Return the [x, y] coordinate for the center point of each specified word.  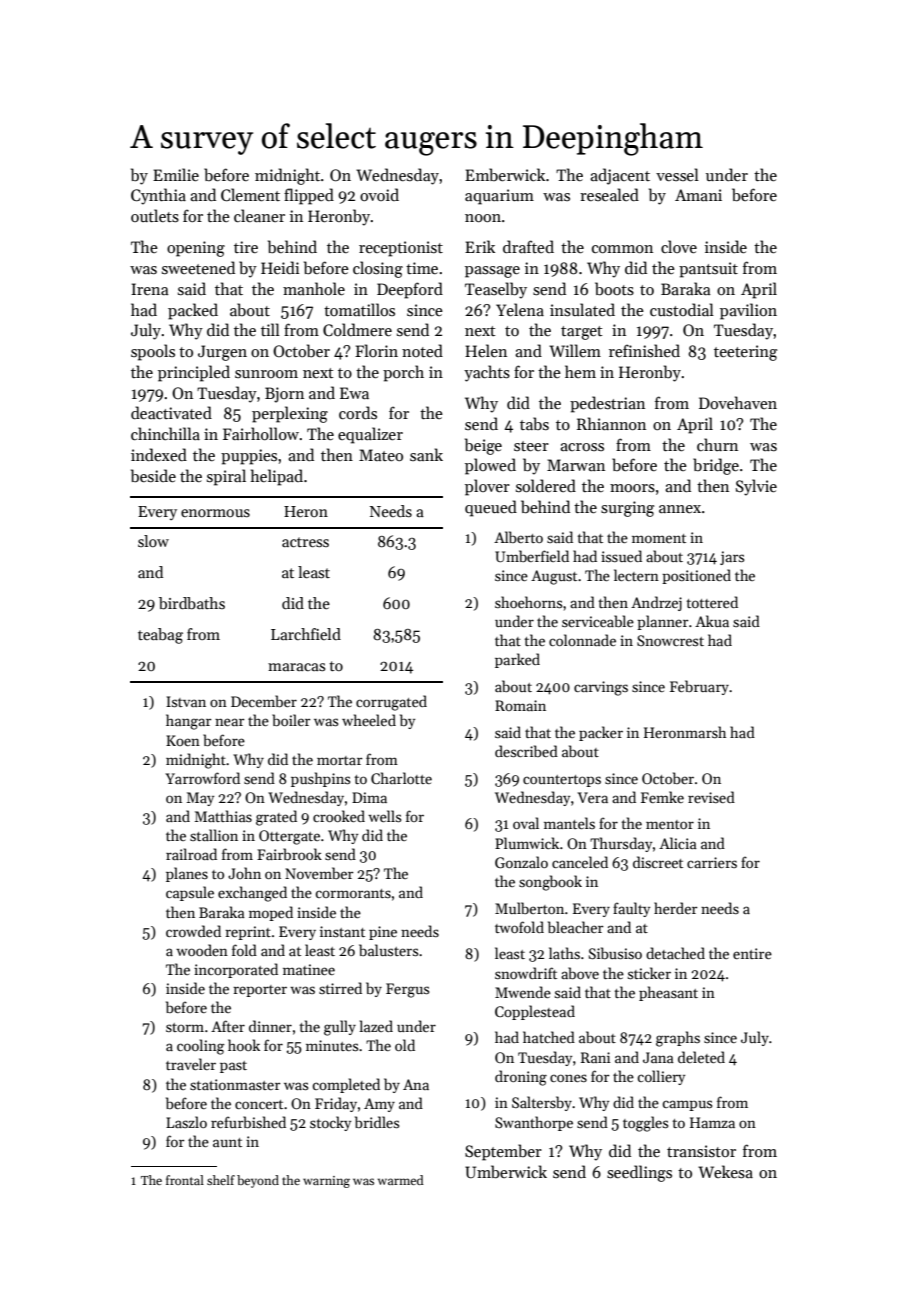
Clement [250, 194]
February [699, 687]
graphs [678, 1039]
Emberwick [505, 174]
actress [305, 542]
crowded [193, 931]
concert [259, 1104]
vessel [677, 174]
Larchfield [306, 634]
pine [383, 933]
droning [521, 1078]
